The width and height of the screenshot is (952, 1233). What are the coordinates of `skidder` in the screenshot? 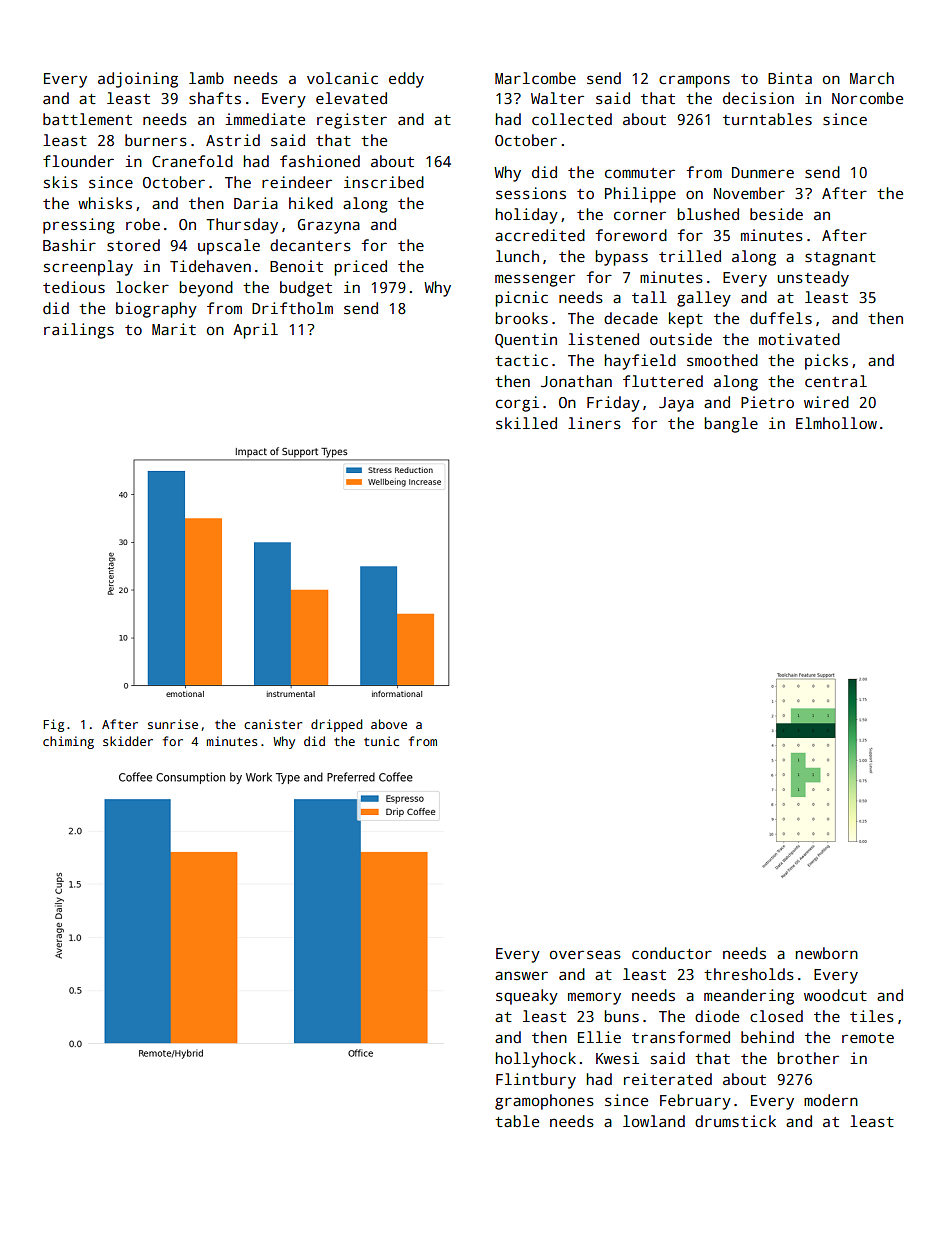 It's located at (128, 741).
